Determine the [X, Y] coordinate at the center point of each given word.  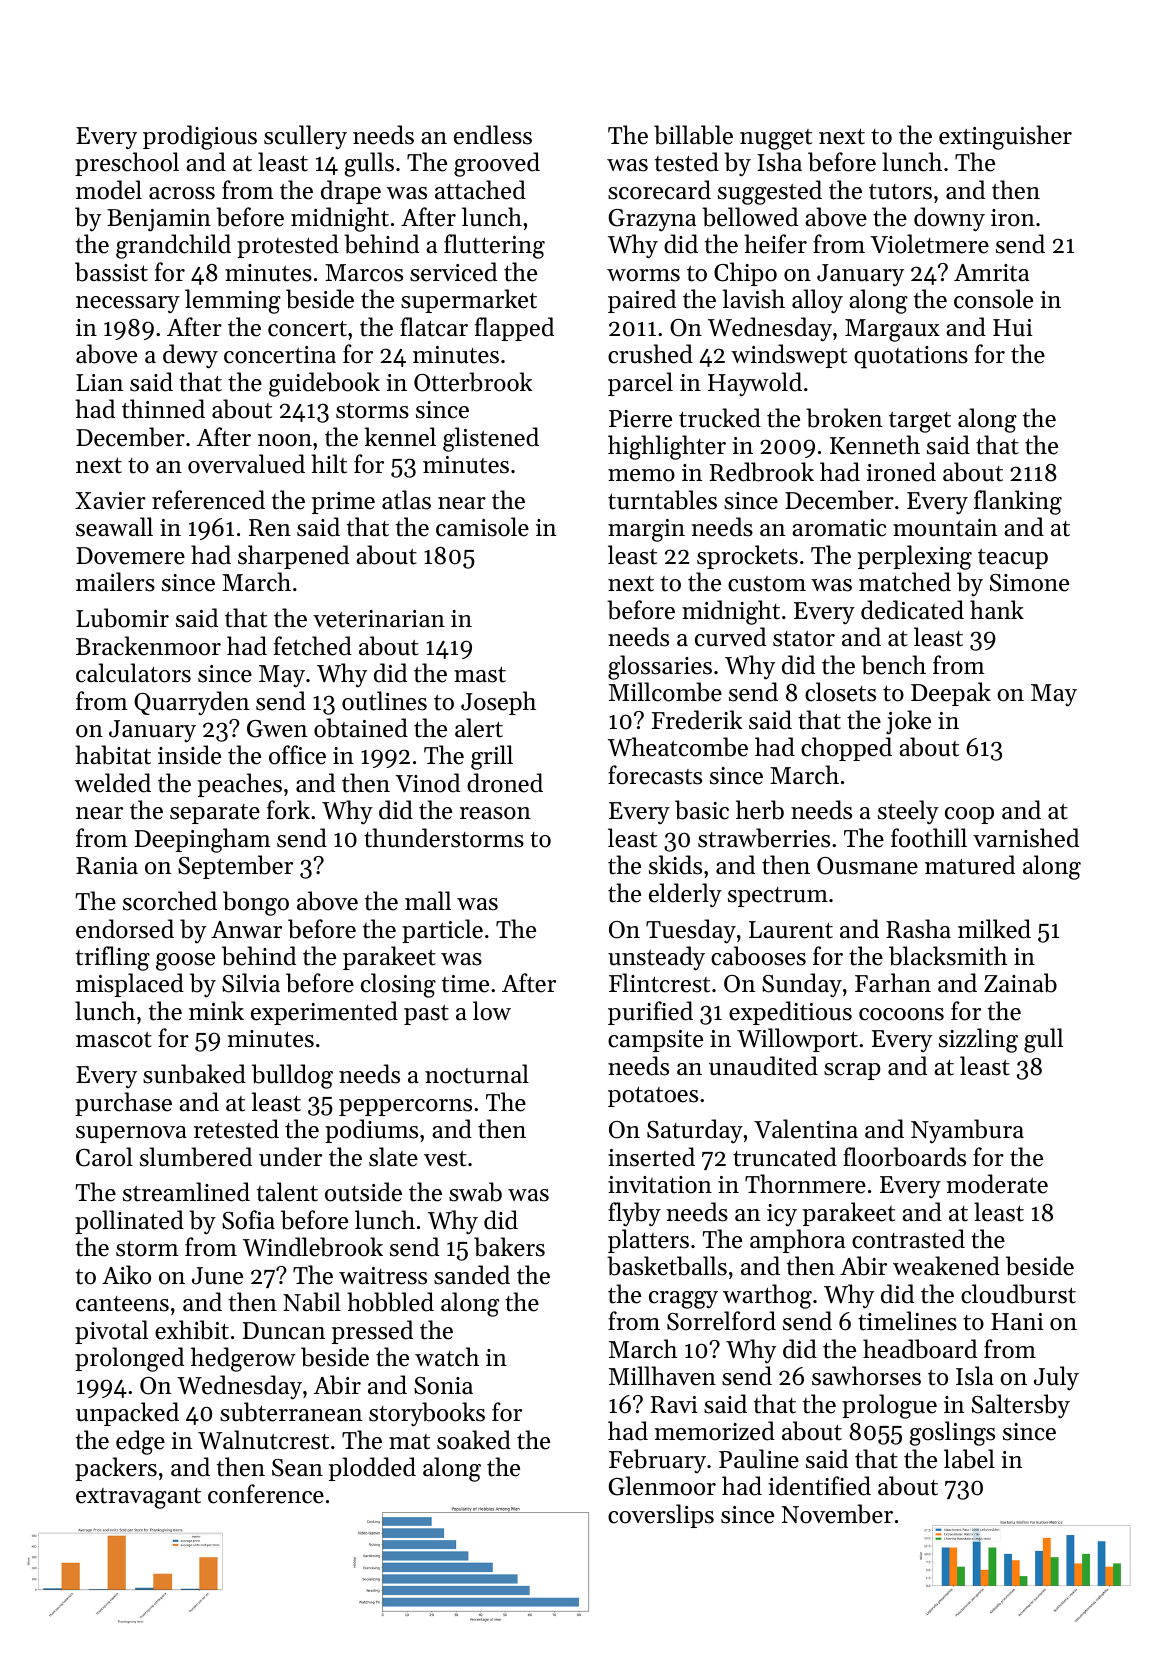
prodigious [200, 137]
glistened [491, 439]
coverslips [661, 1516]
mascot [114, 1040]
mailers [115, 582]
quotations [911, 357]
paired [642, 301]
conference [266, 1494]
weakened [946, 1266]
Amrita [991, 273]
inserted [651, 1157]
